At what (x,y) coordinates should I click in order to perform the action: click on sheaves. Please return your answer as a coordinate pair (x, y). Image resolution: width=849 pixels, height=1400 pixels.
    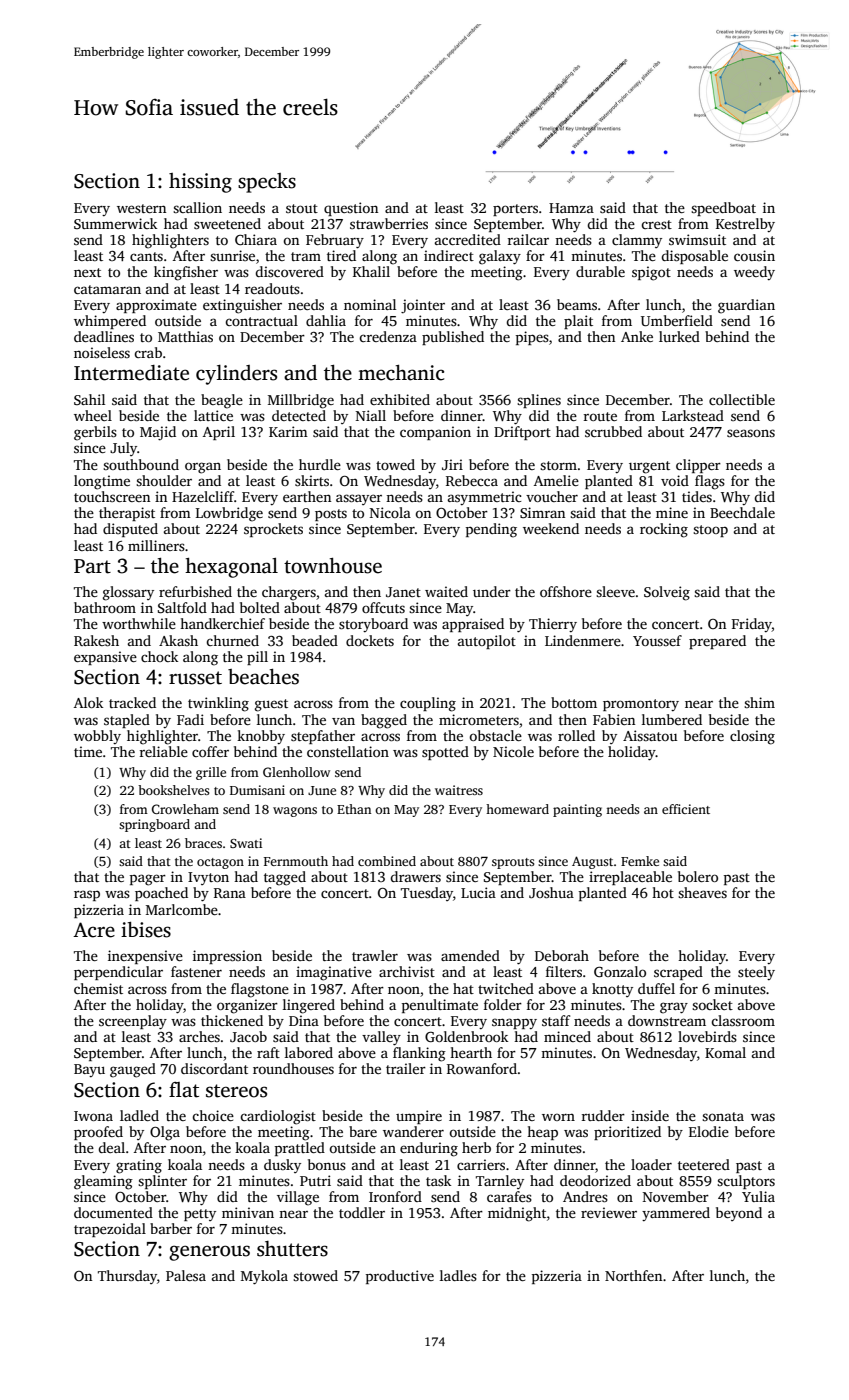
    Looking at the image, I should click on (702, 892).
